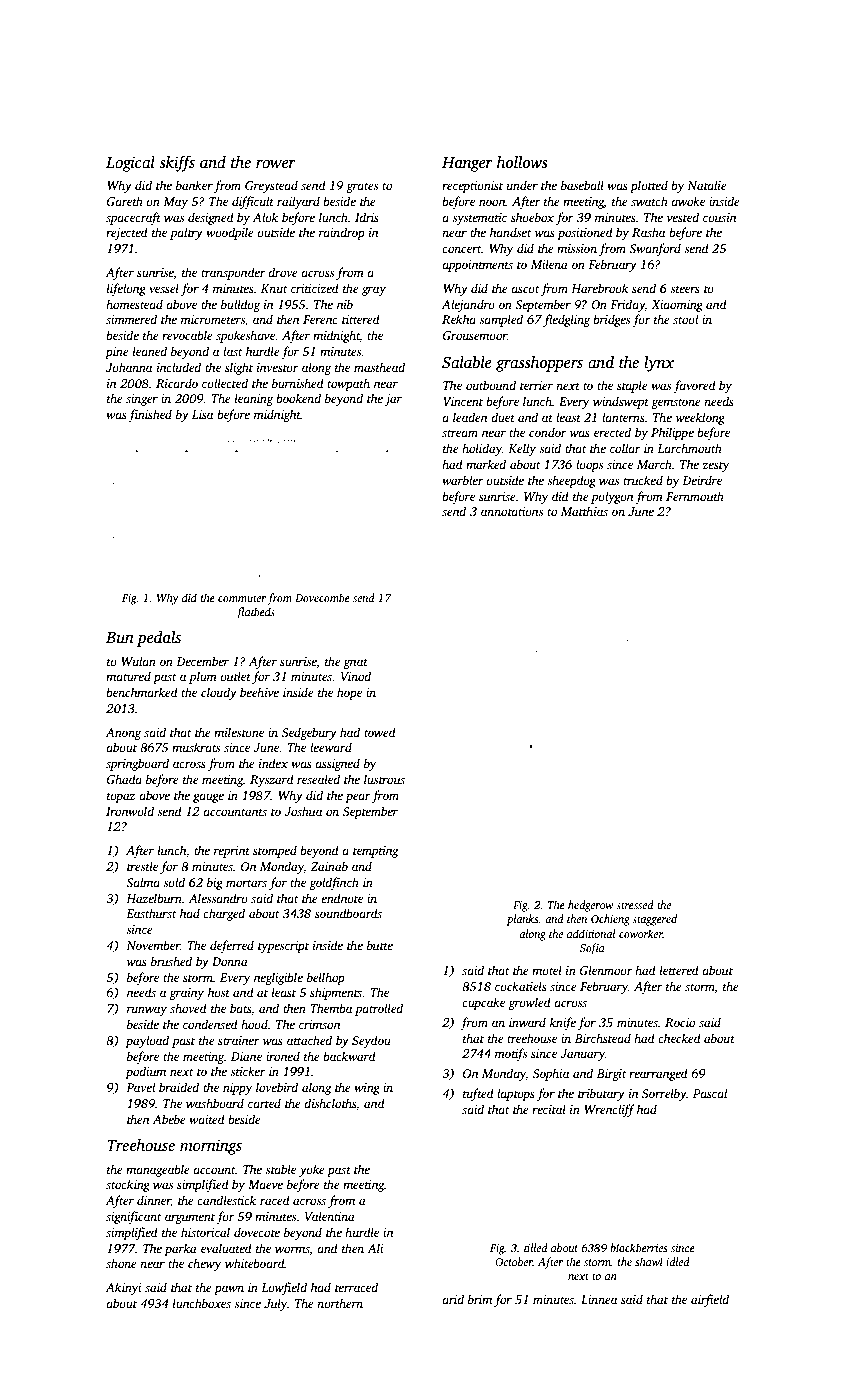 This screenshot has width=849, height=1400. What do you see at coordinates (367, 217) in the screenshot?
I see `Idris` at bounding box center [367, 217].
